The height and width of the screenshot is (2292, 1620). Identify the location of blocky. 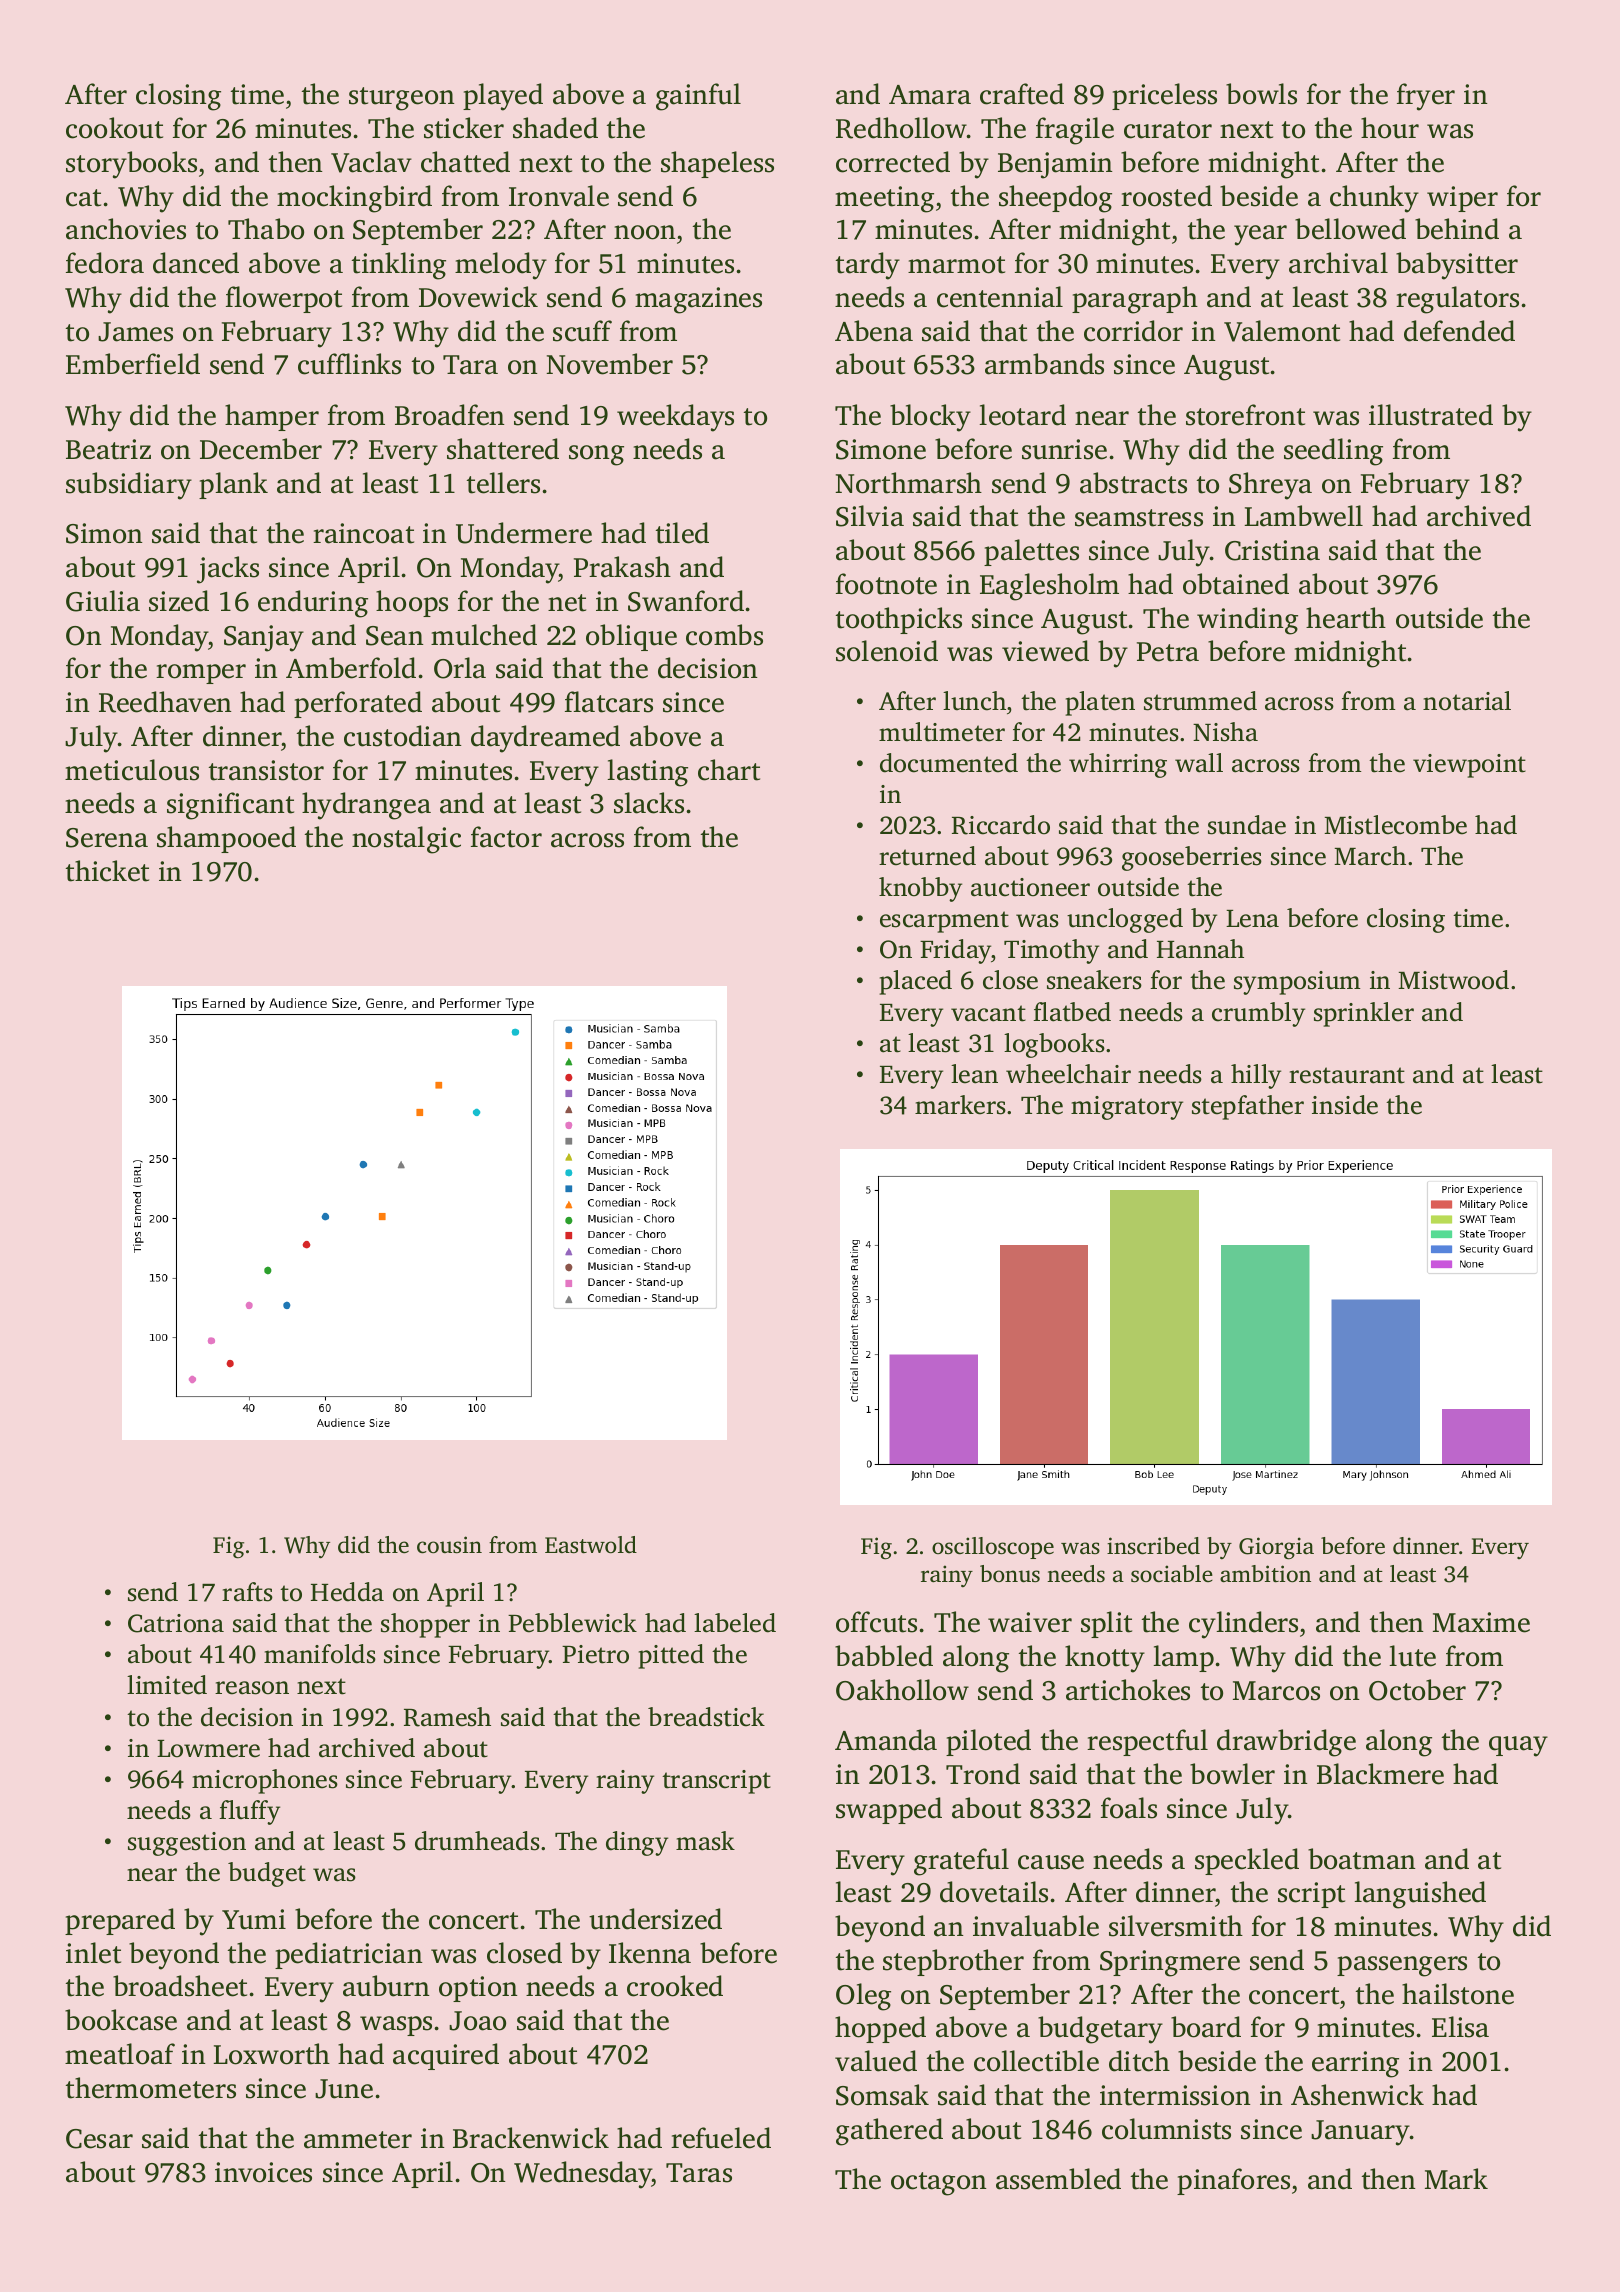
(930, 418).
